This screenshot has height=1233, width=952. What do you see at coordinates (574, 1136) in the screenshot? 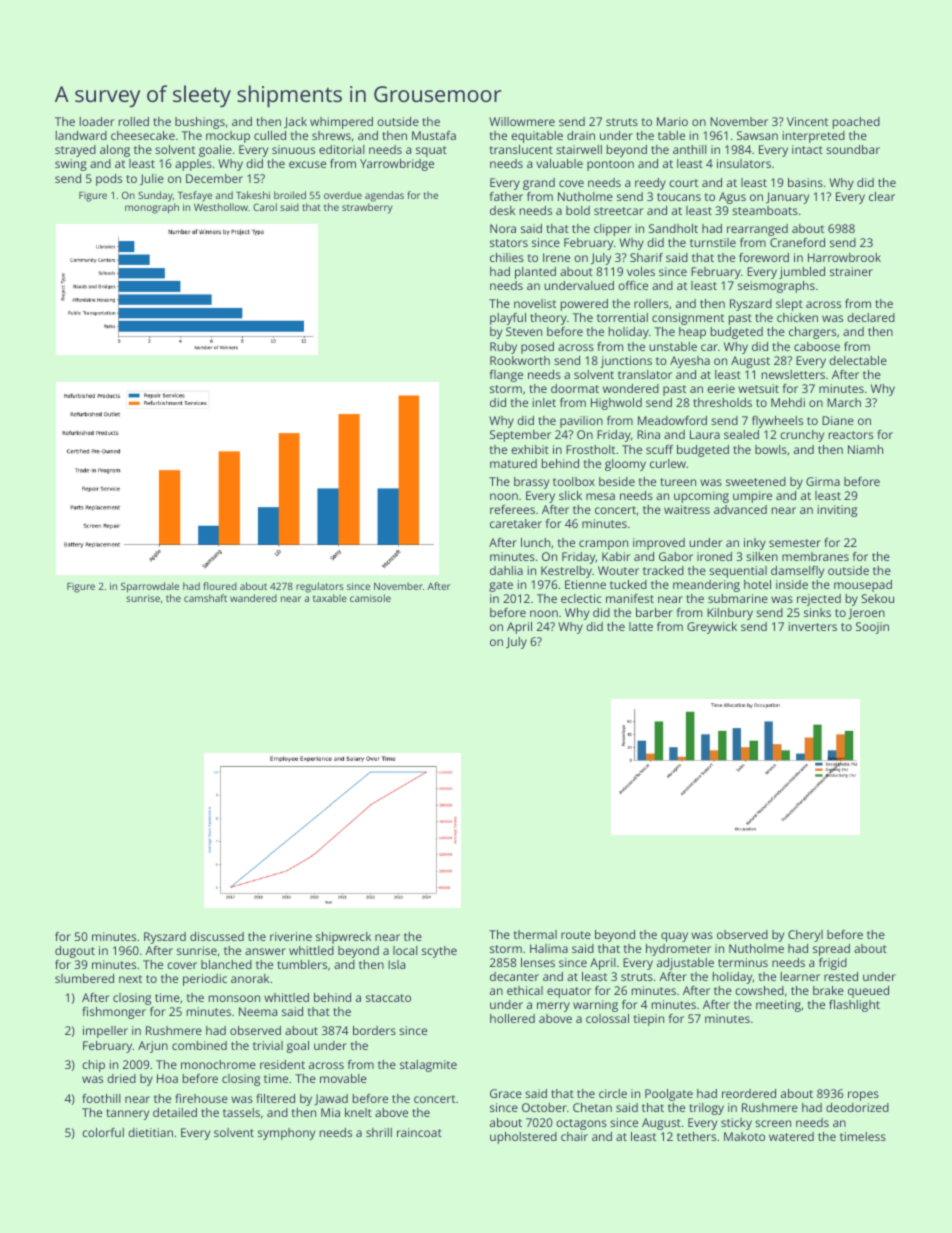
I see `chair` at bounding box center [574, 1136].
